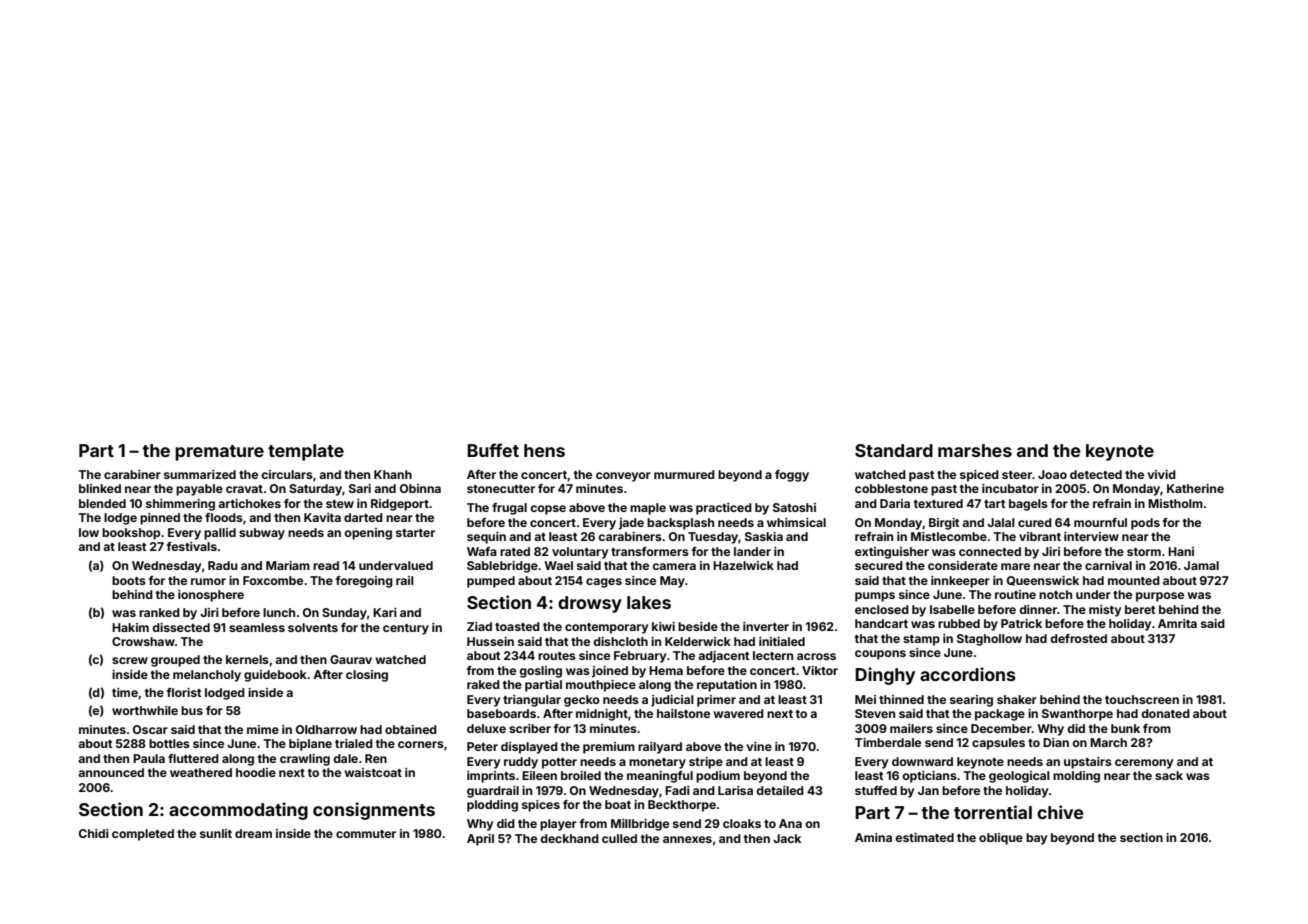 This screenshot has width=1308, height=924. Describe the element at coordinates (1142, 699) in the screenshot. I see `touchscreen` at that location.
